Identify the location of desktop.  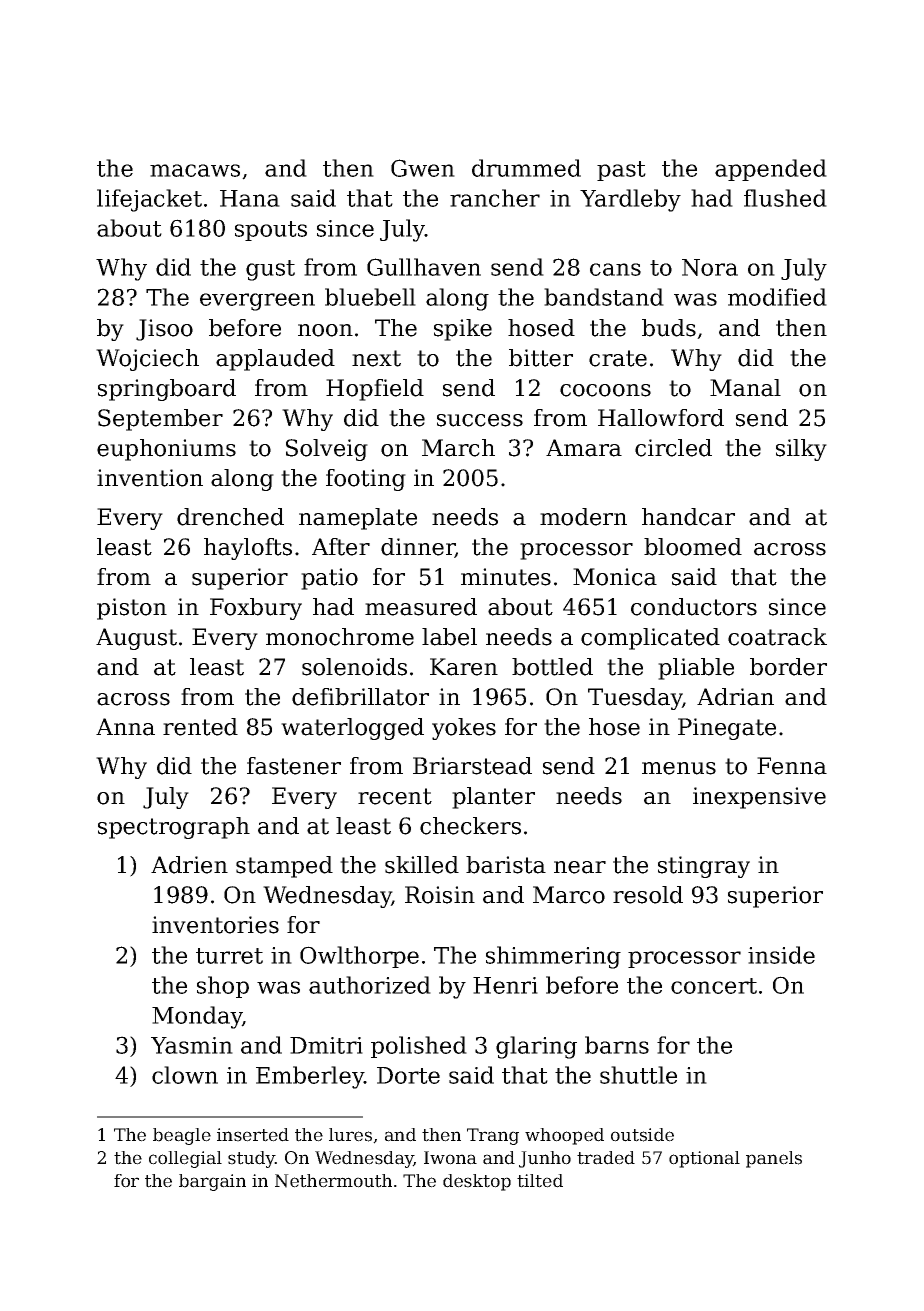
(477, 1182).
